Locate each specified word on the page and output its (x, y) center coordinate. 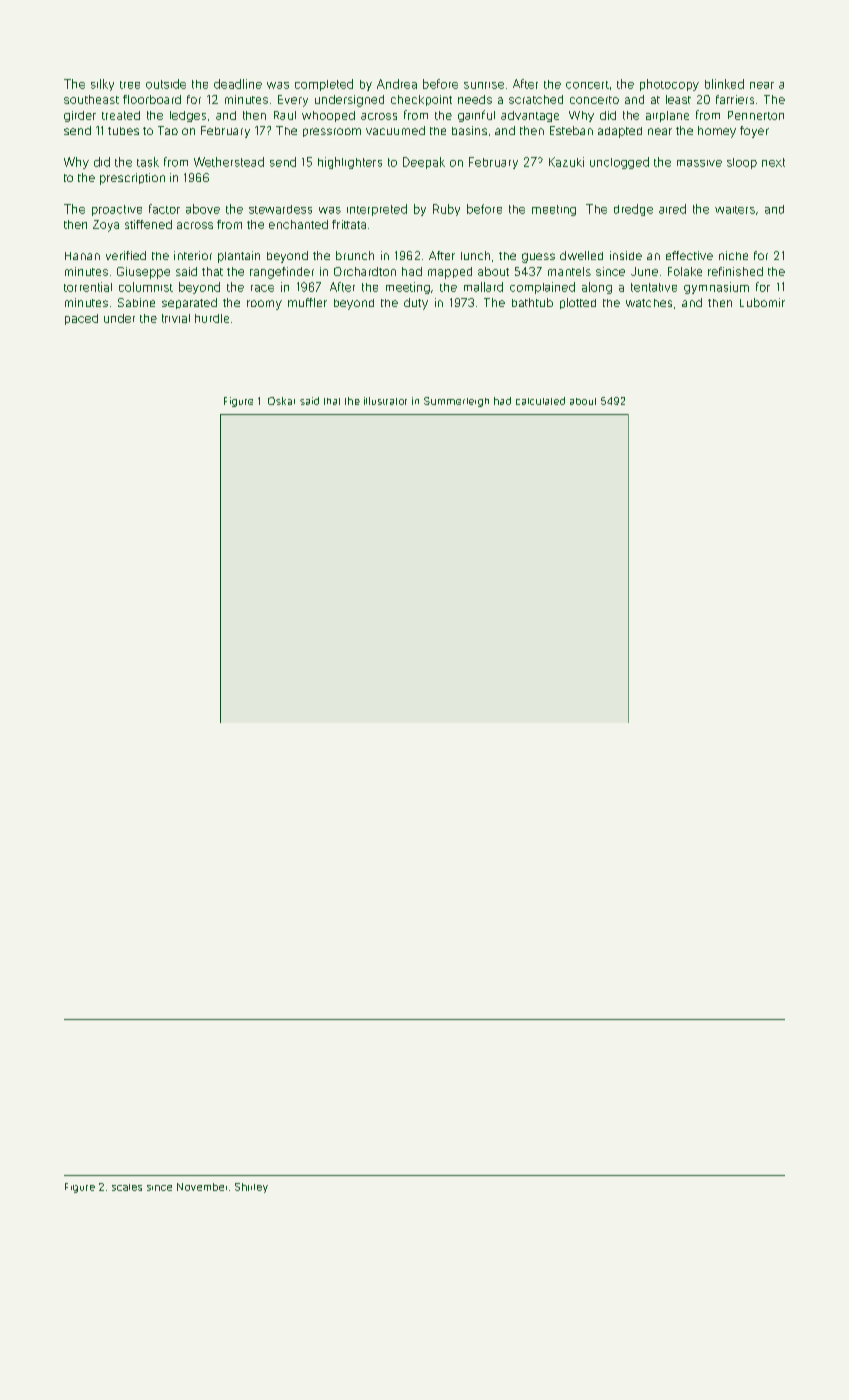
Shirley (251, 1188)
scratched (536, 99)
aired (672, 209)
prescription (132, 179)
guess (538, 258)
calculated (540, 401)
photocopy (669, 85)
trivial (176, 318)
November (202, 1187)
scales (127, 1187)
